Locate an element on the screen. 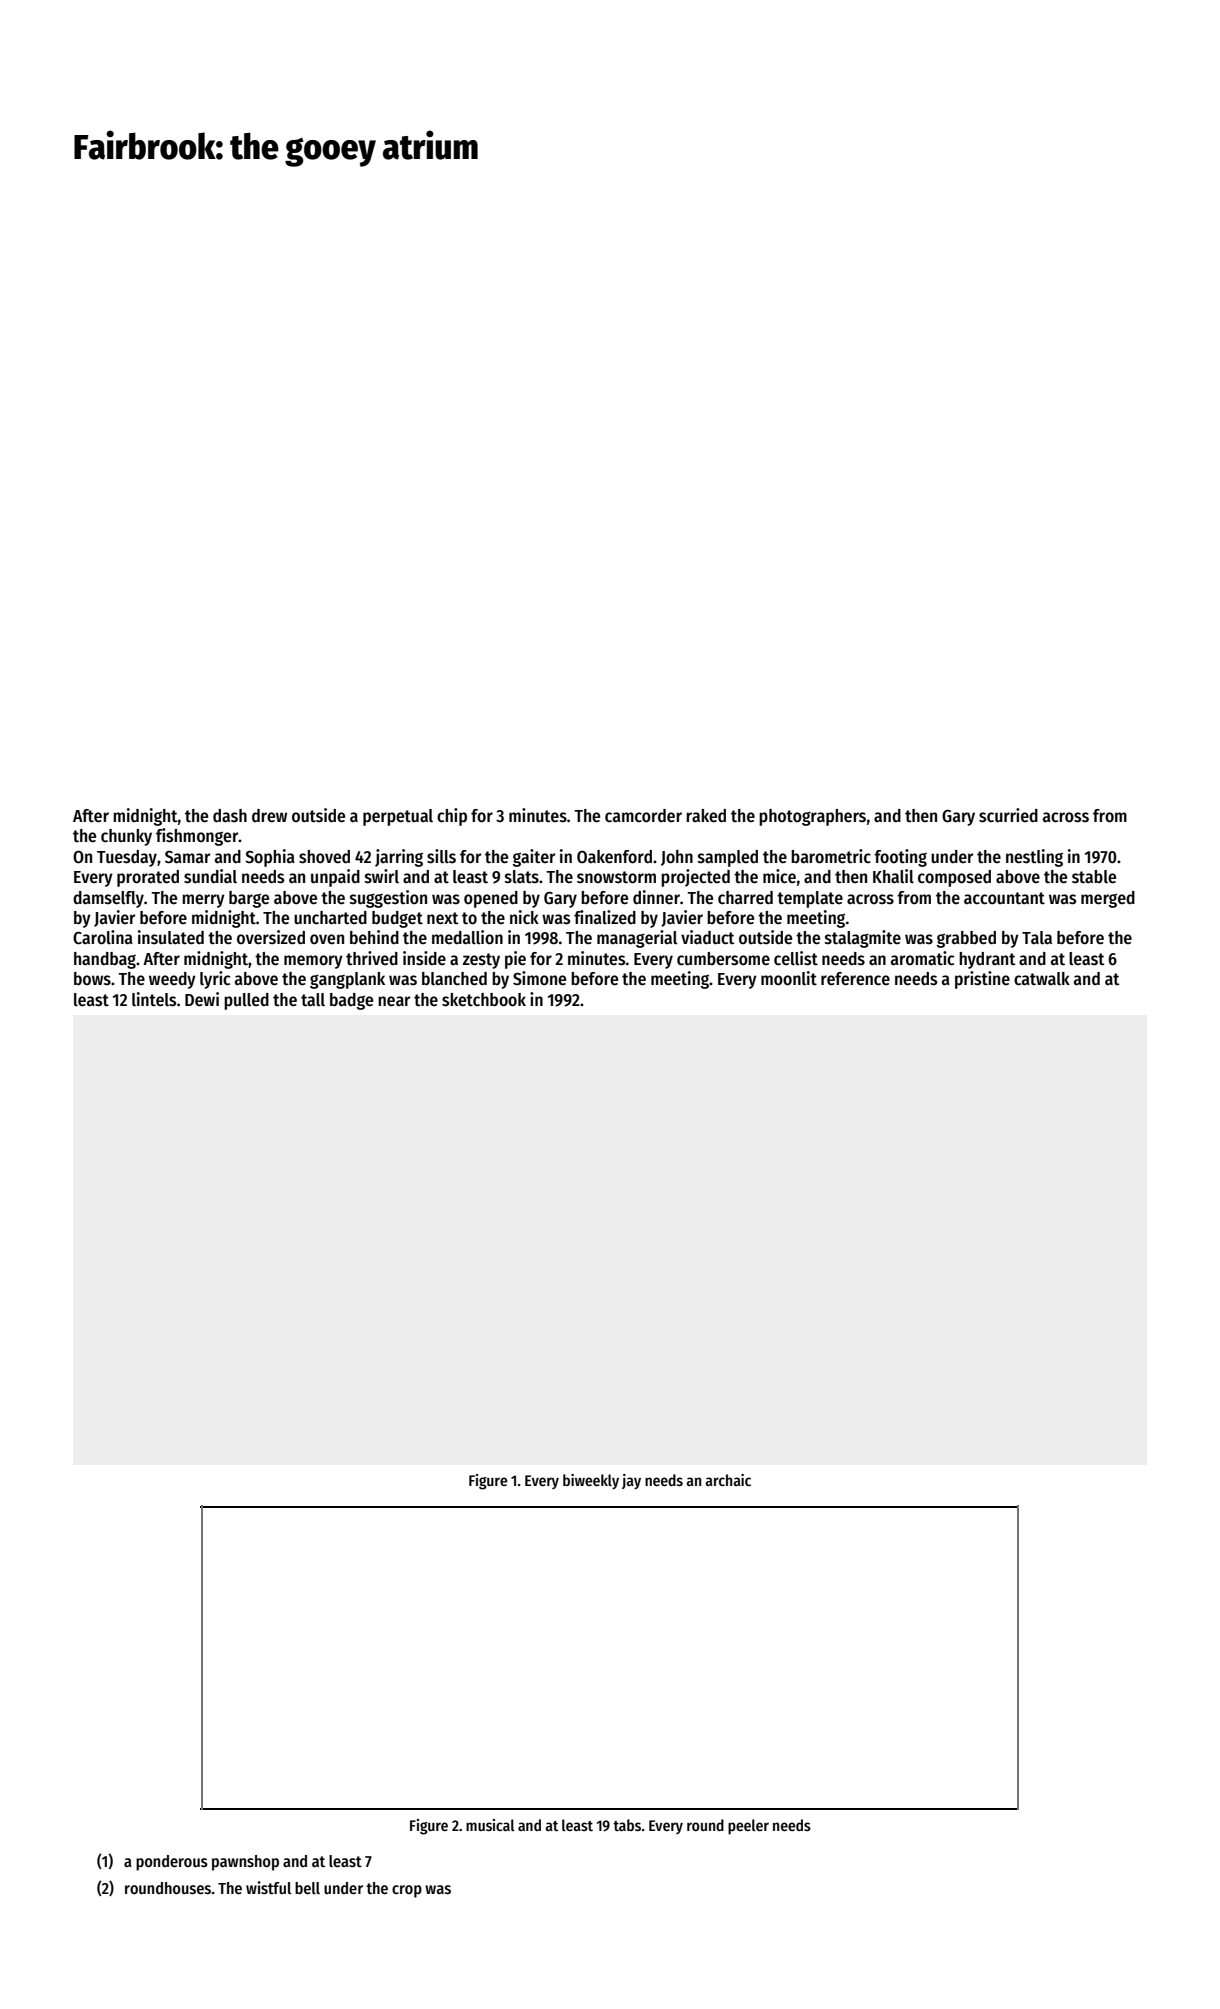 The width and height of the screenshot is (1220, 2009). sketchbook is located at coordinates (484, 1000).
